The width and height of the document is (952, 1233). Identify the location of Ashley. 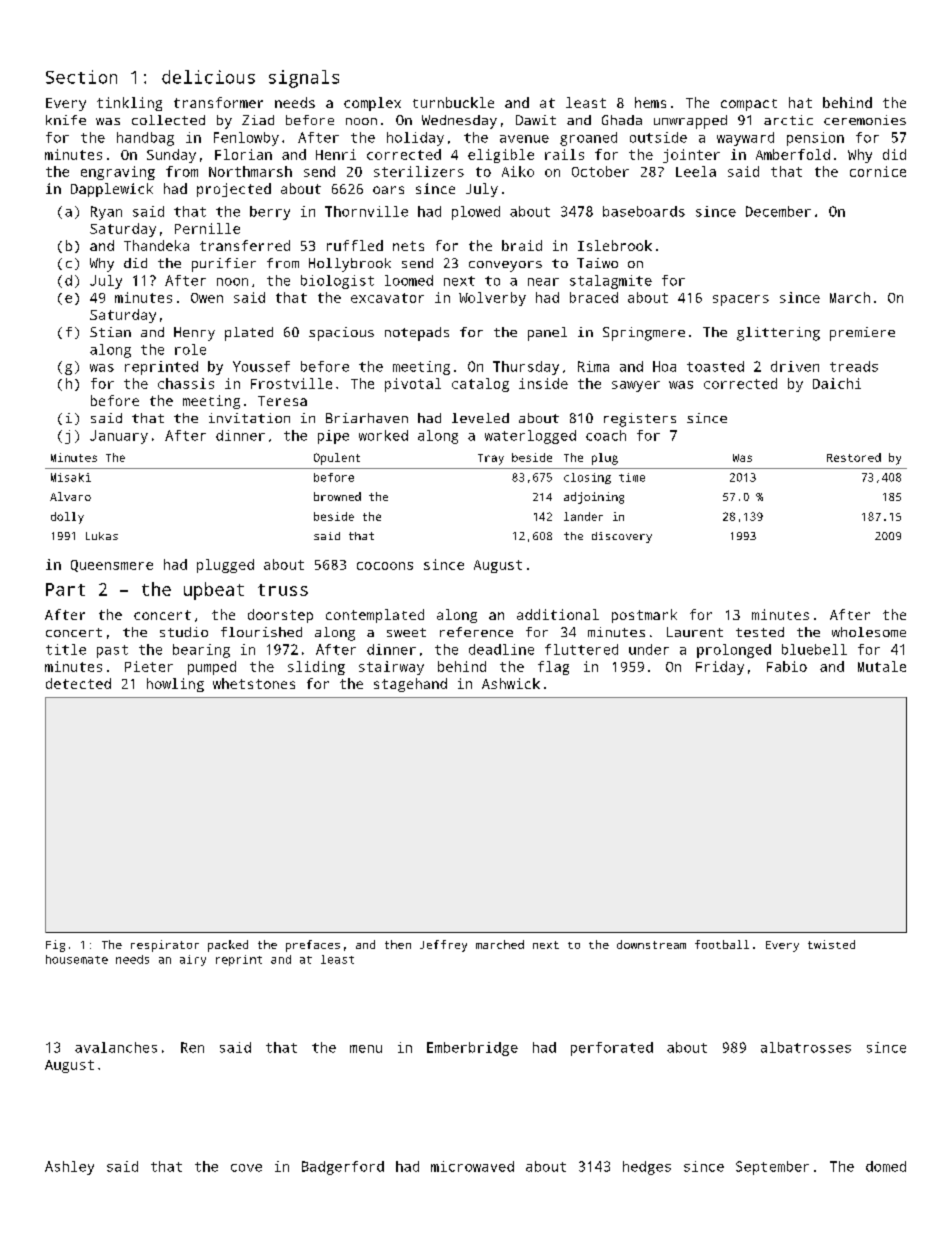
(69, 1168).
